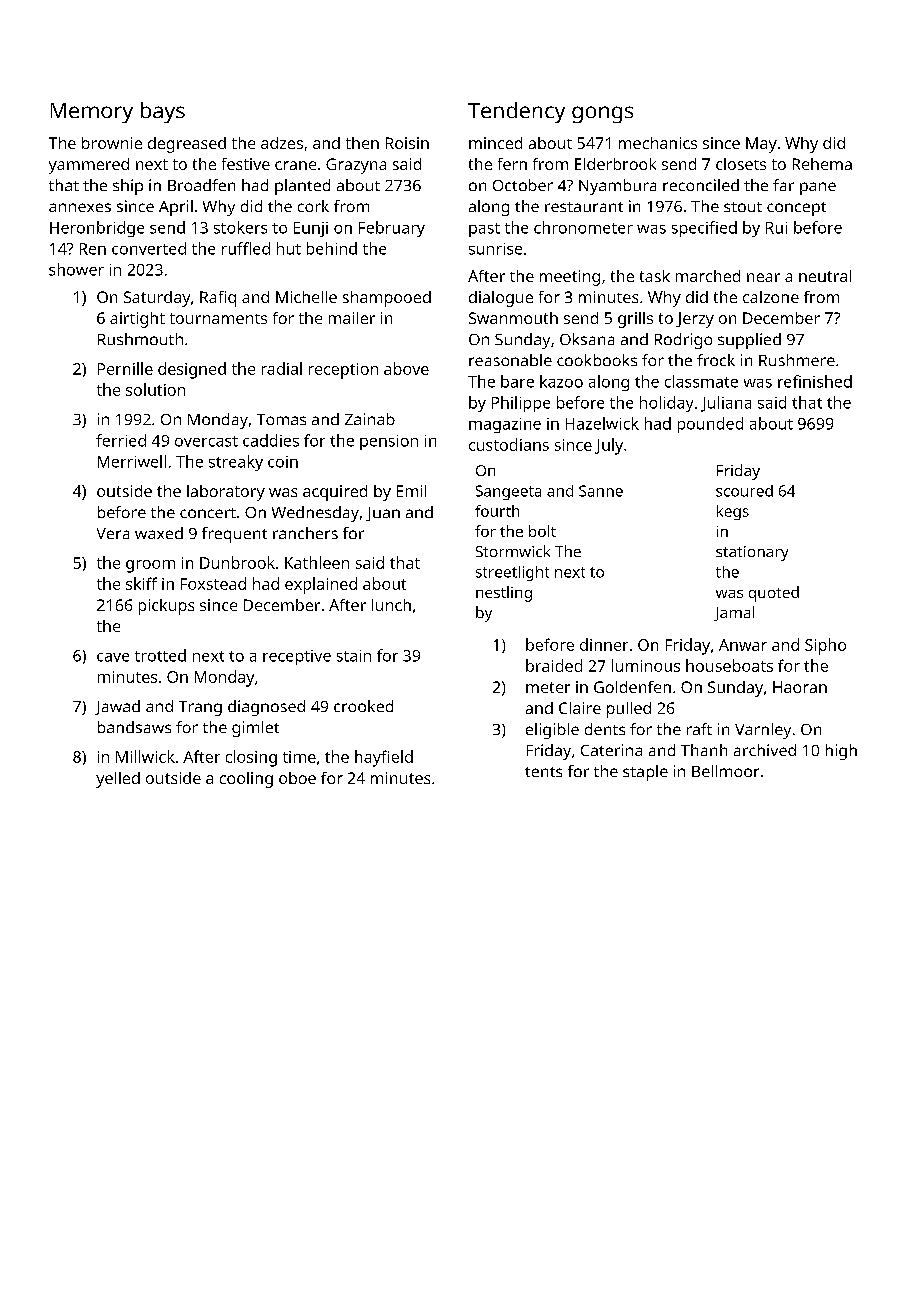 The width and height of the screenshot is (908, 1316). What do you see at coordinates (543, 772) in the screenshot?
I see `tents` at bounding box center [543, 772].
